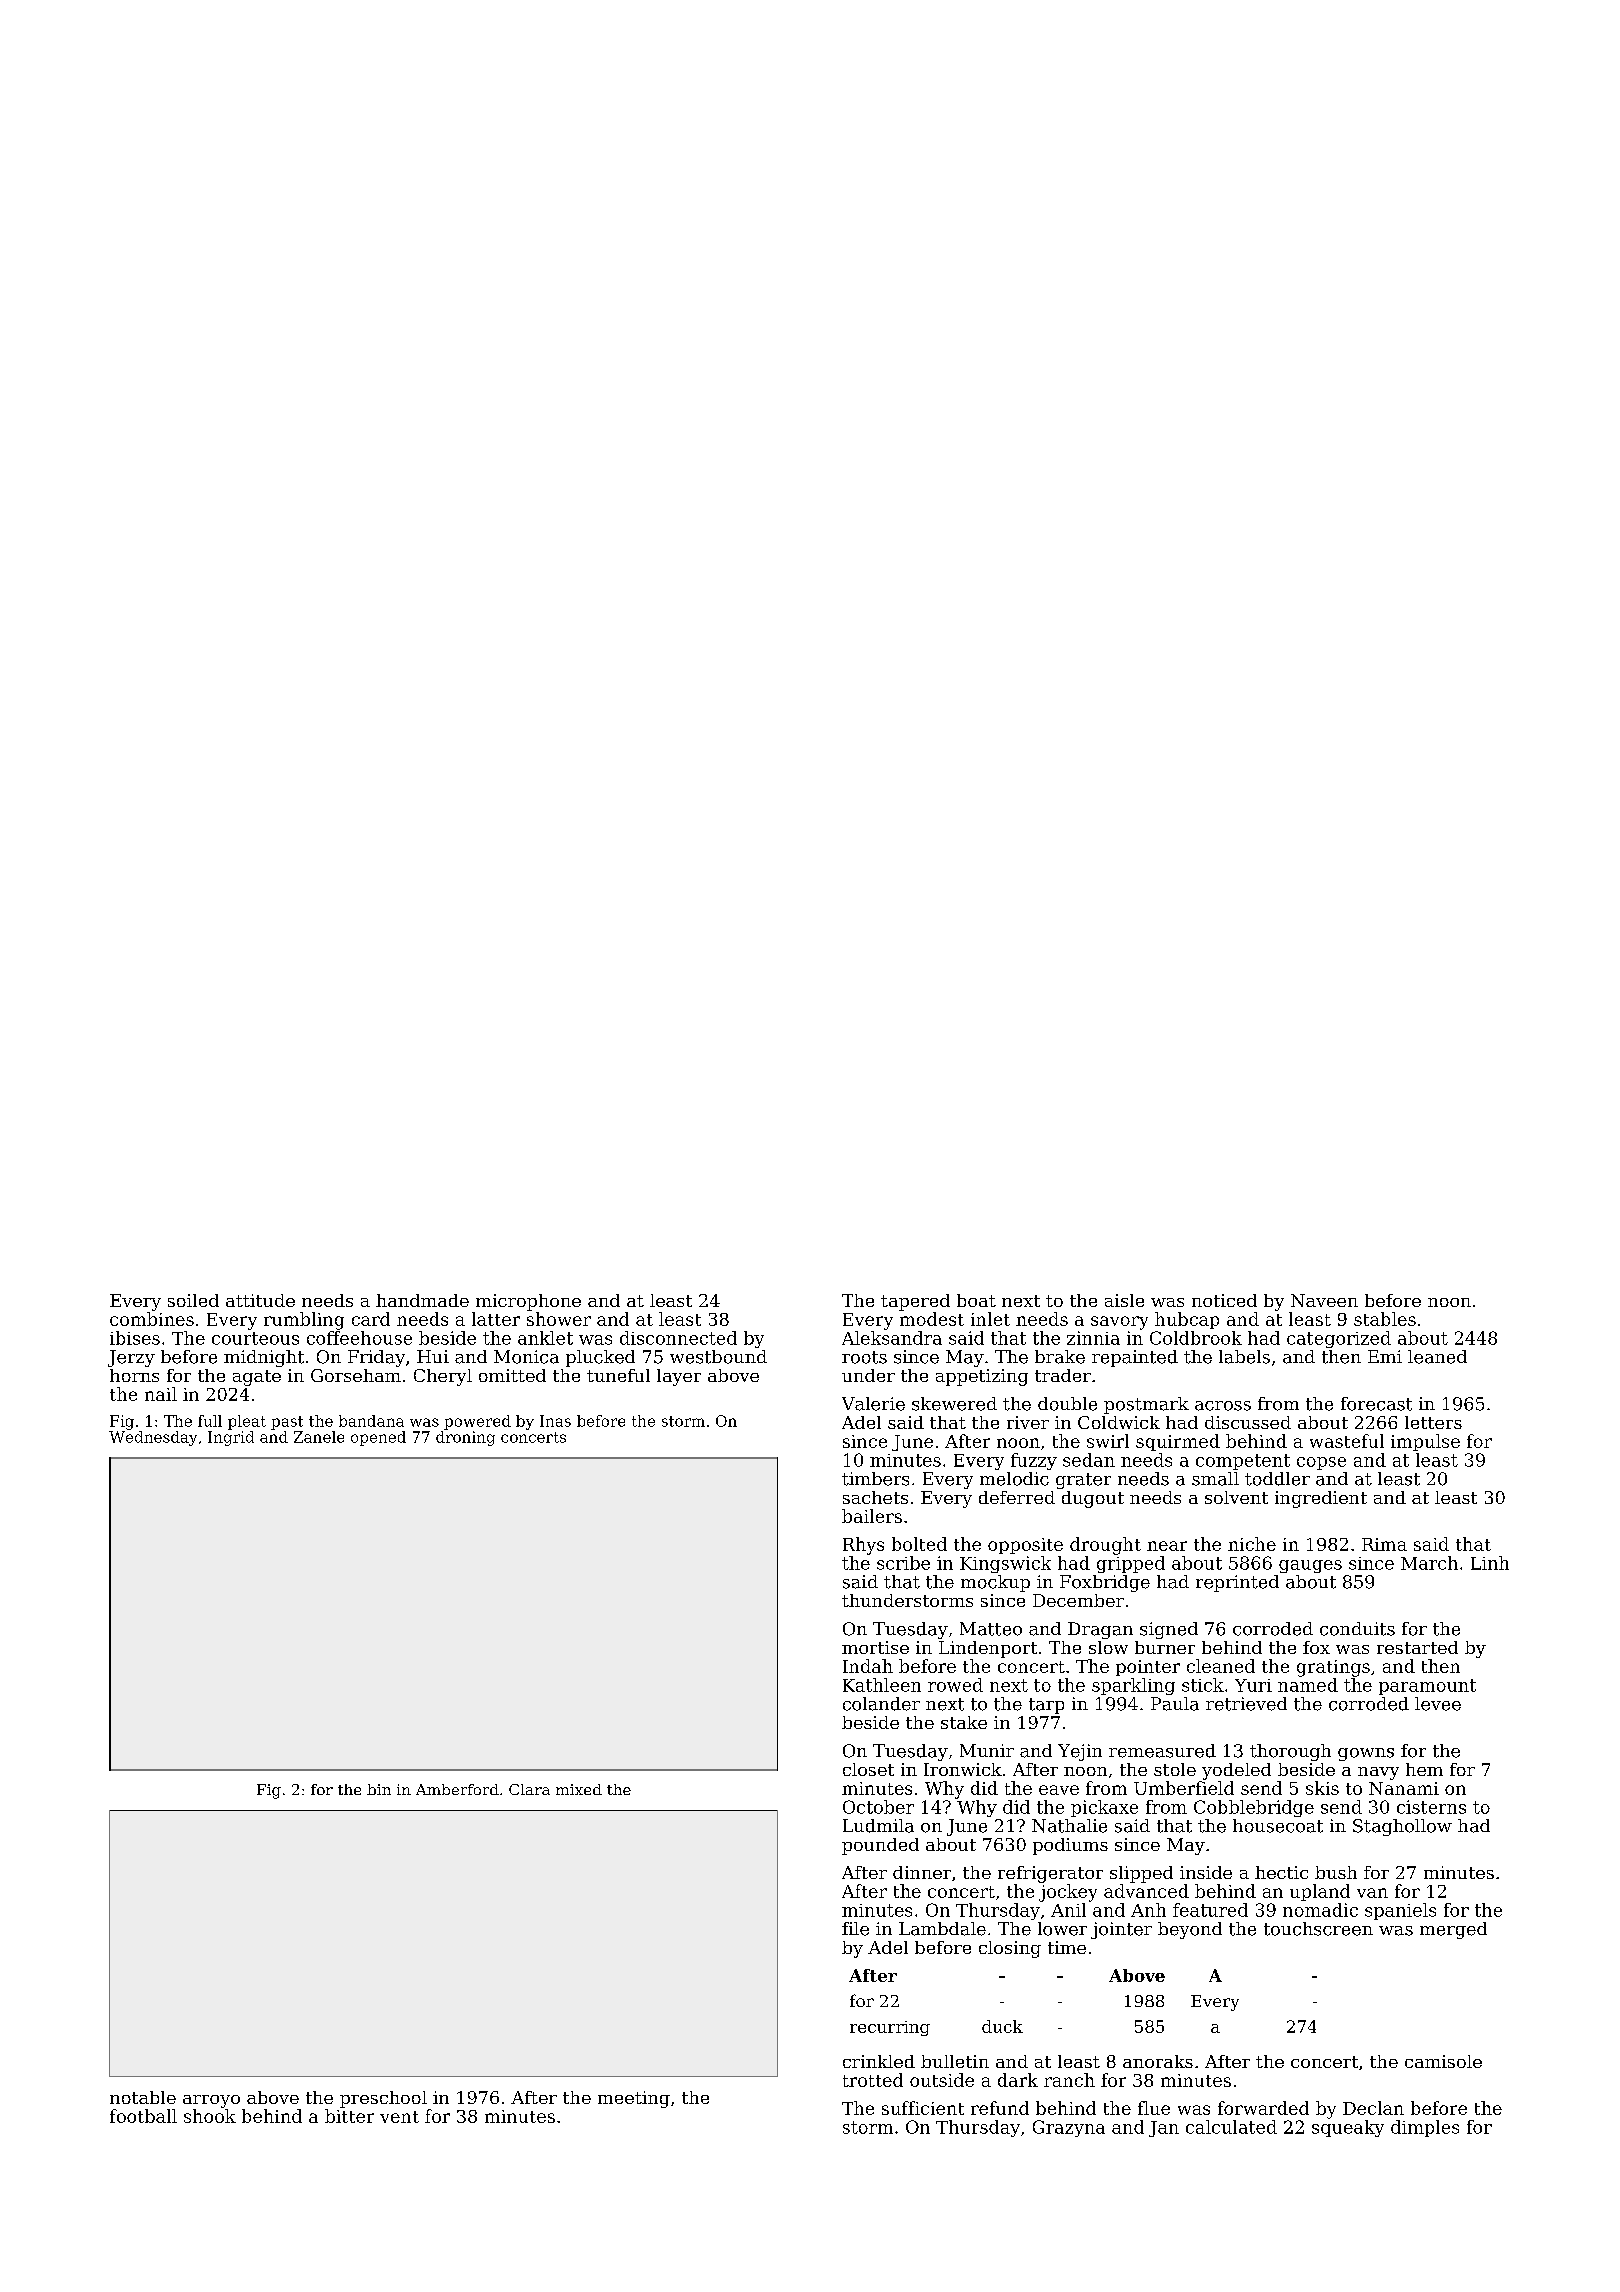  I want to click on Jan, so click(1164, 2129).
